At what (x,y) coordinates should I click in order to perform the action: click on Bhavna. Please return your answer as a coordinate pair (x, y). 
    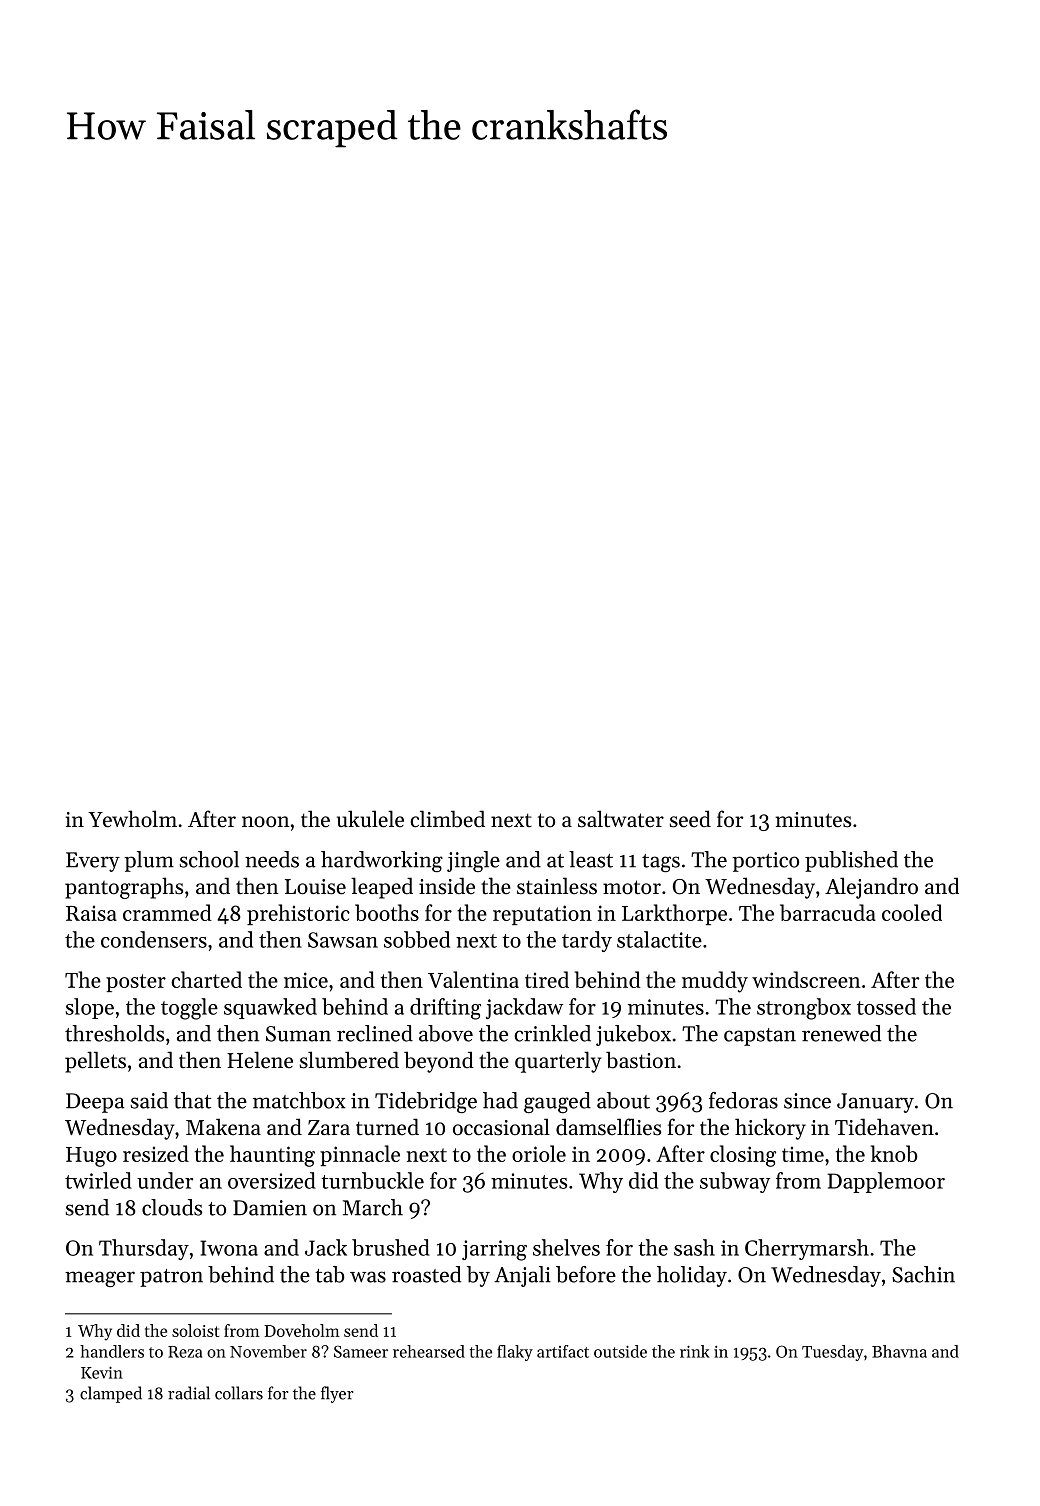
    Looking at the image, I should click on (899, 1351).
